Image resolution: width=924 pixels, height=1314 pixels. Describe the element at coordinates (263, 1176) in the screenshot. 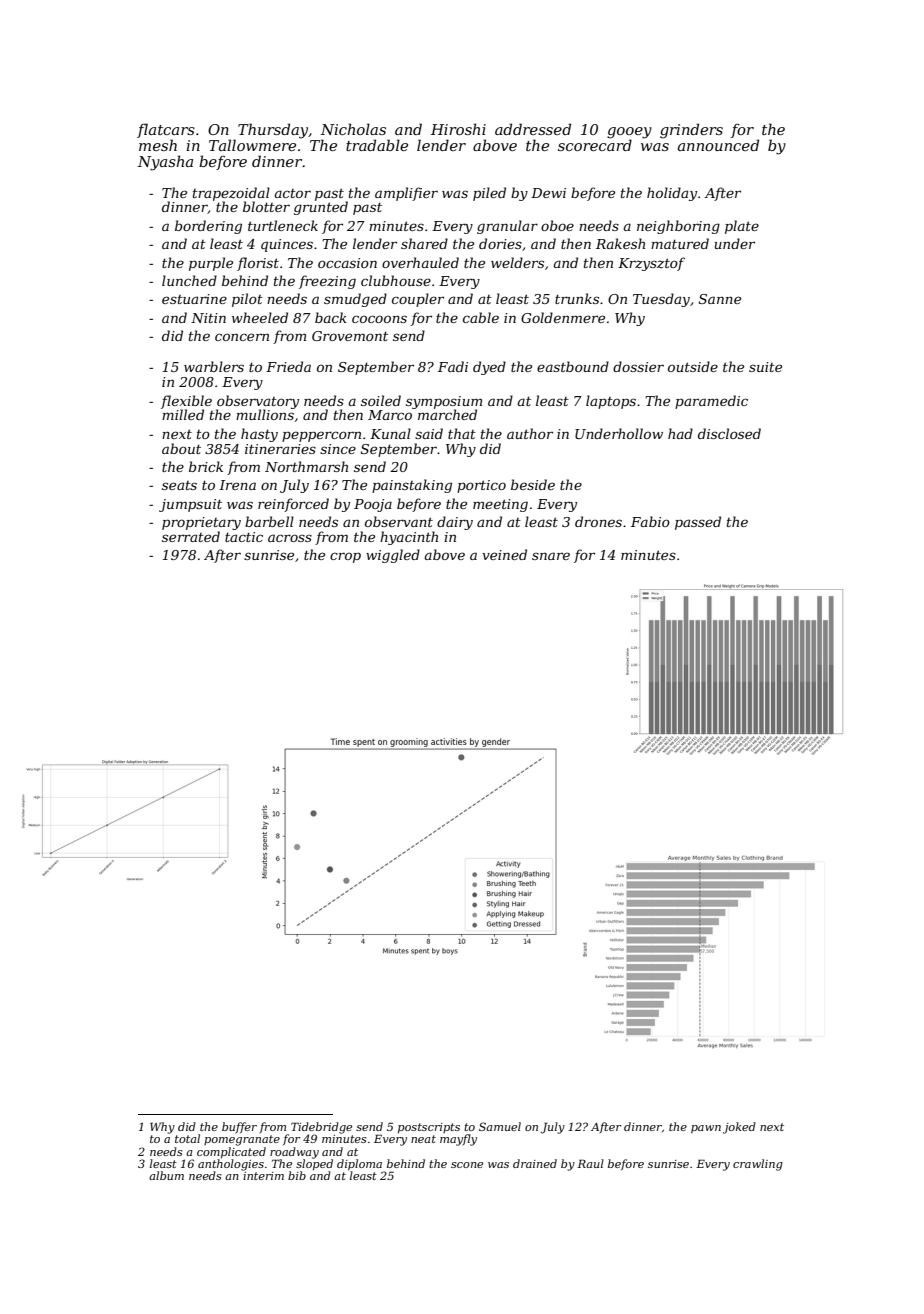

I see `interim` at that location.
